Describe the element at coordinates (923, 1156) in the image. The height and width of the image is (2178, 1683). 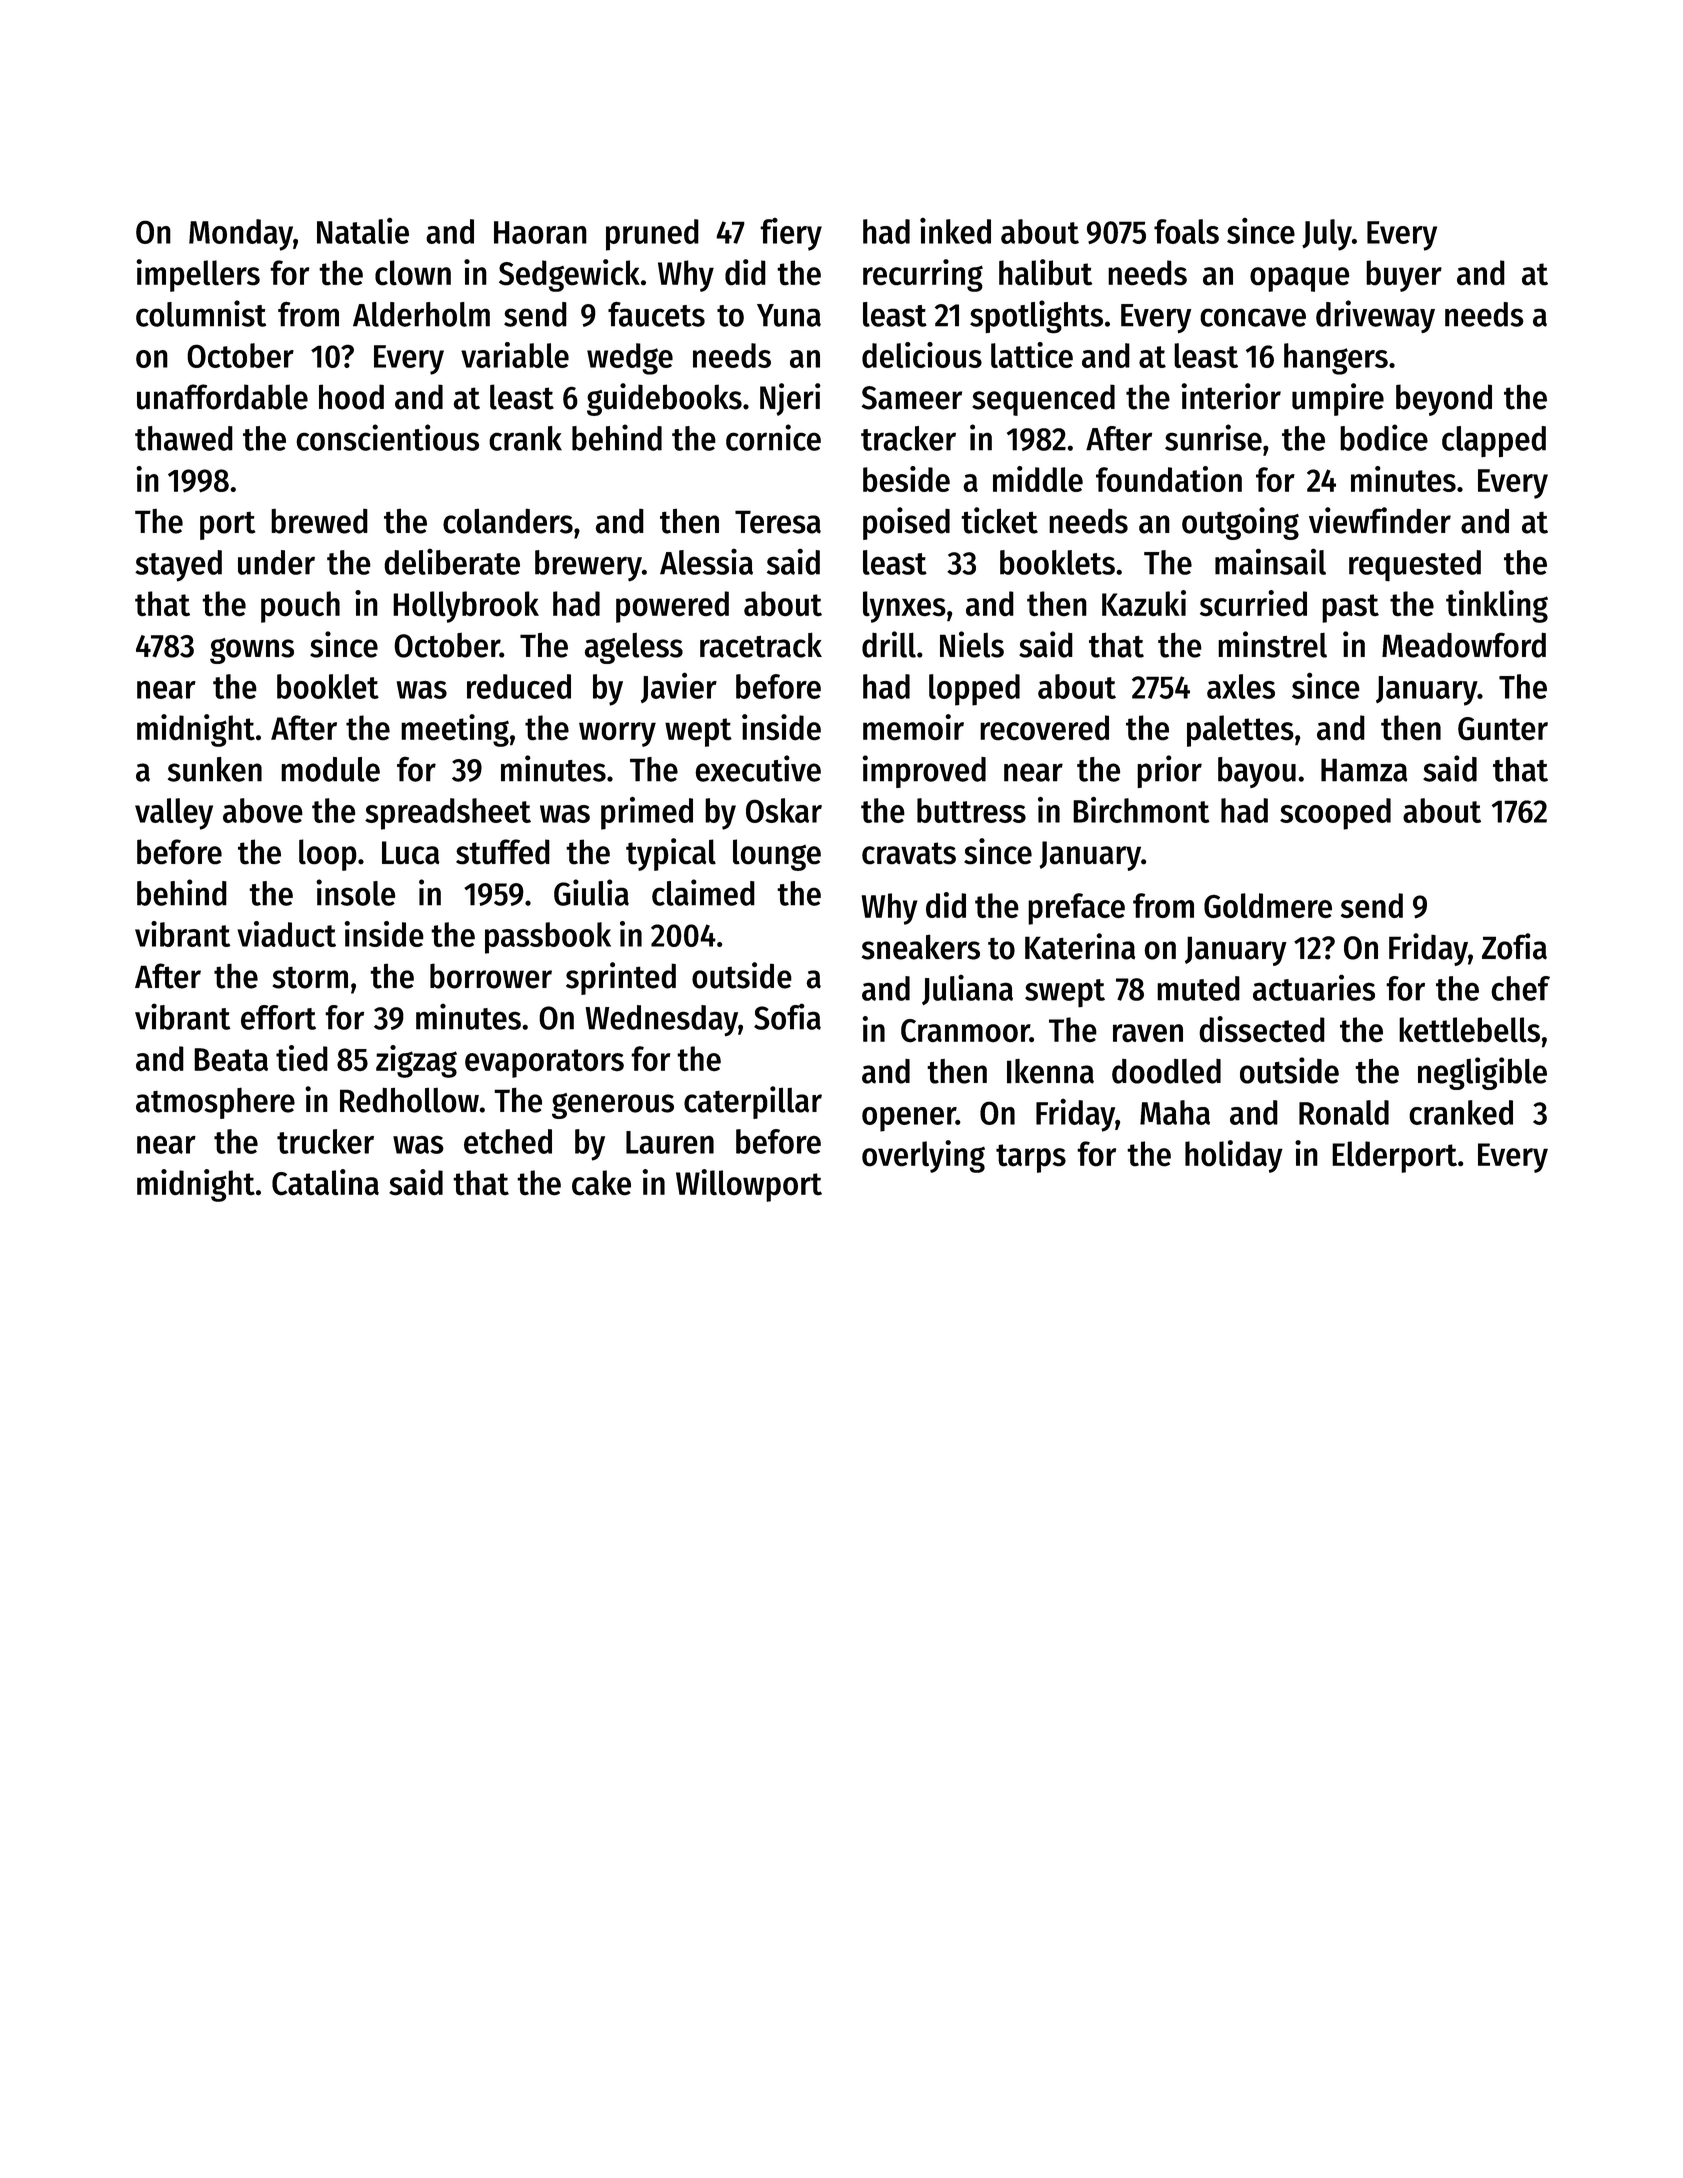
I see `overlying` at that location.
